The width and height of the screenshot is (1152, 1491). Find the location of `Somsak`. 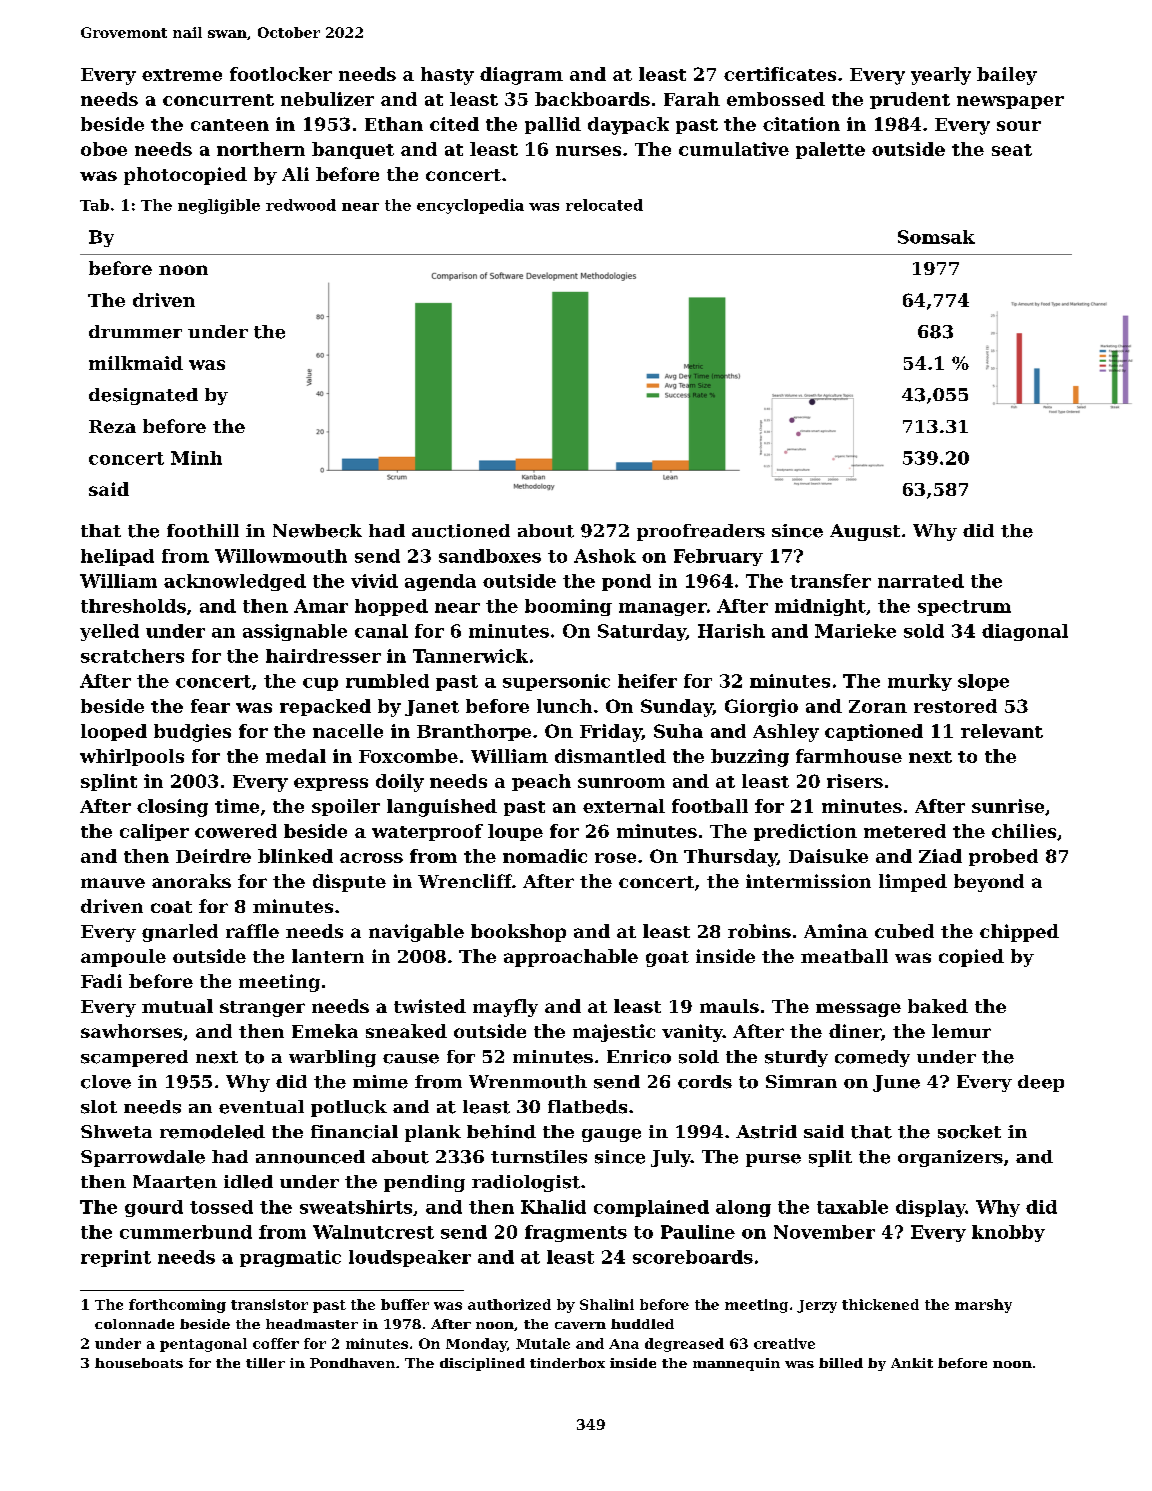

Somsak is located at coordinates (936, 237).
